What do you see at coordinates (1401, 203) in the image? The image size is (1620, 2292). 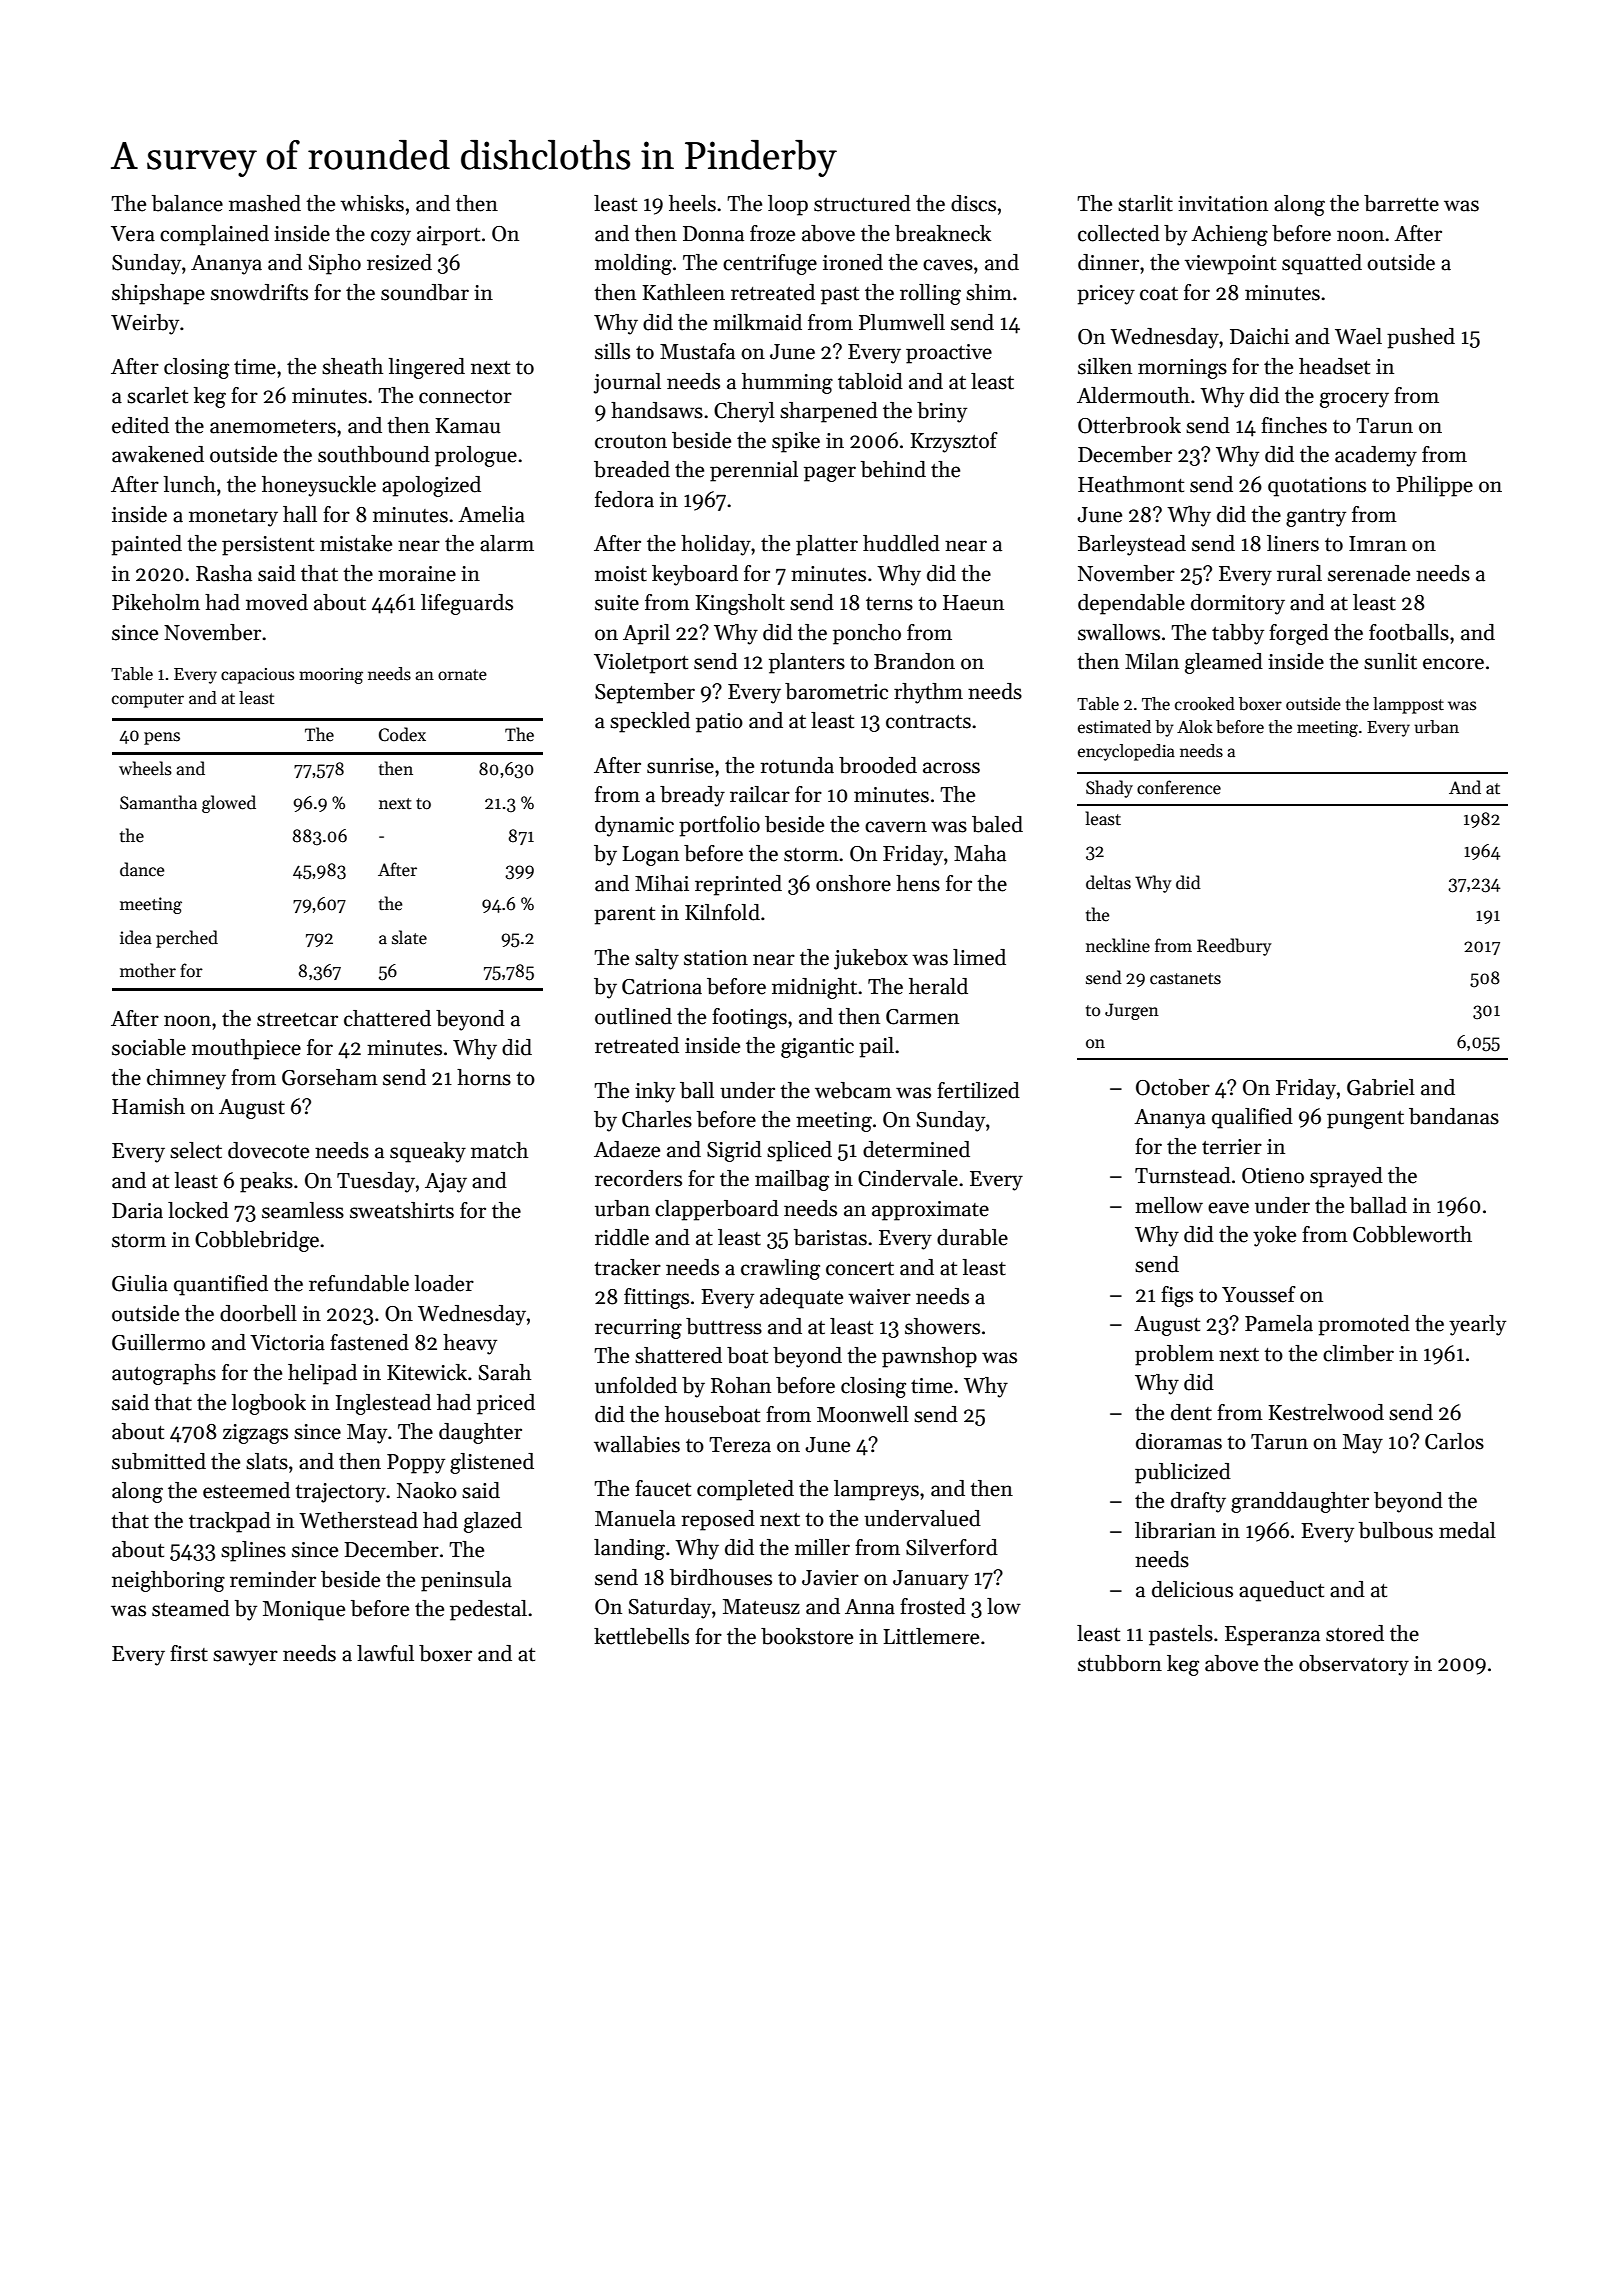 I see `barrette` at bounding box center [1401, 203].
